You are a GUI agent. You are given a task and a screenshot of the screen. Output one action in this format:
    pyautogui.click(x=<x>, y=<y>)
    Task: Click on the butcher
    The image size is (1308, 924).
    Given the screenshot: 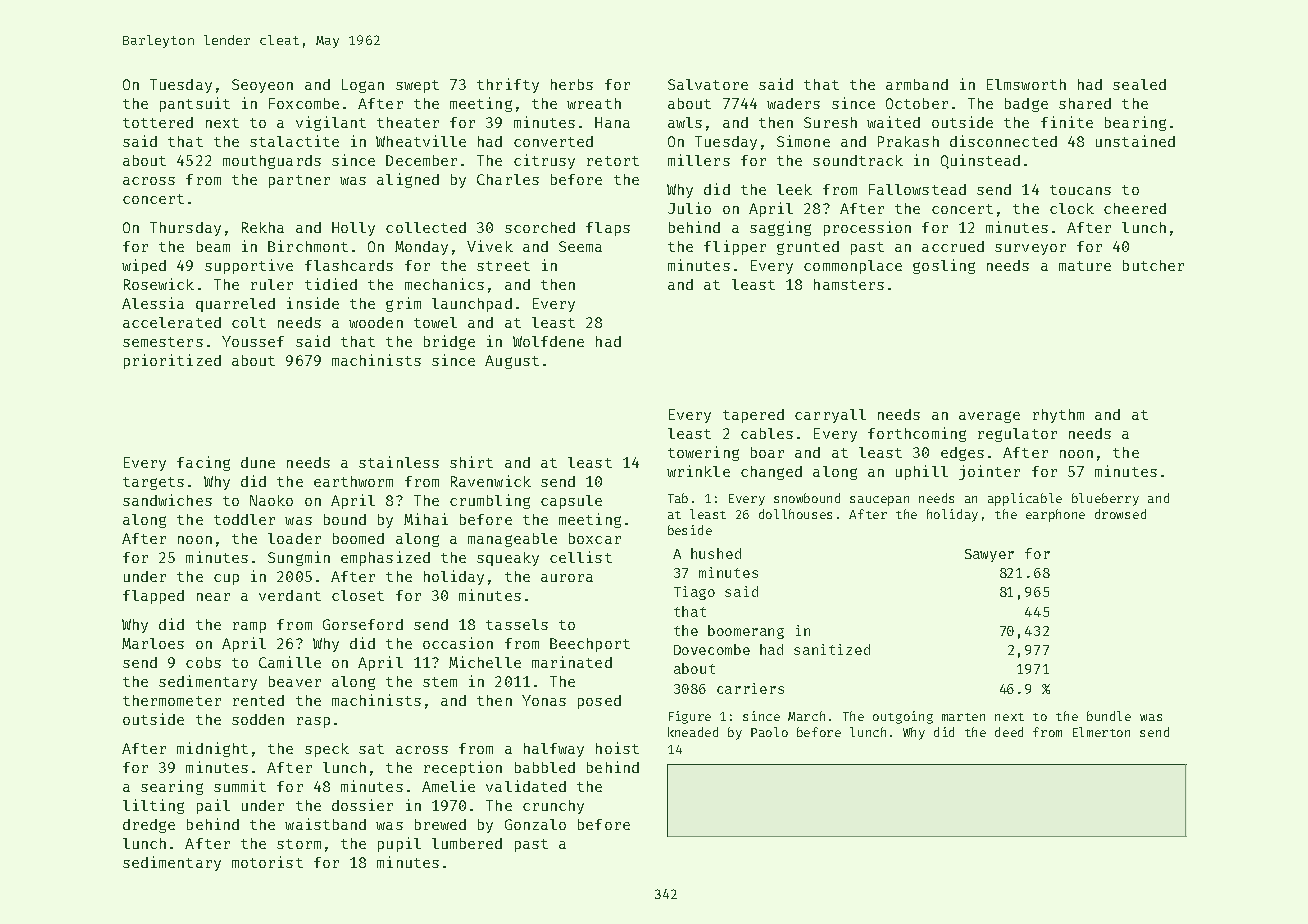 What is the action you would take?
    pyautogui.click(x=1153, y=265)
